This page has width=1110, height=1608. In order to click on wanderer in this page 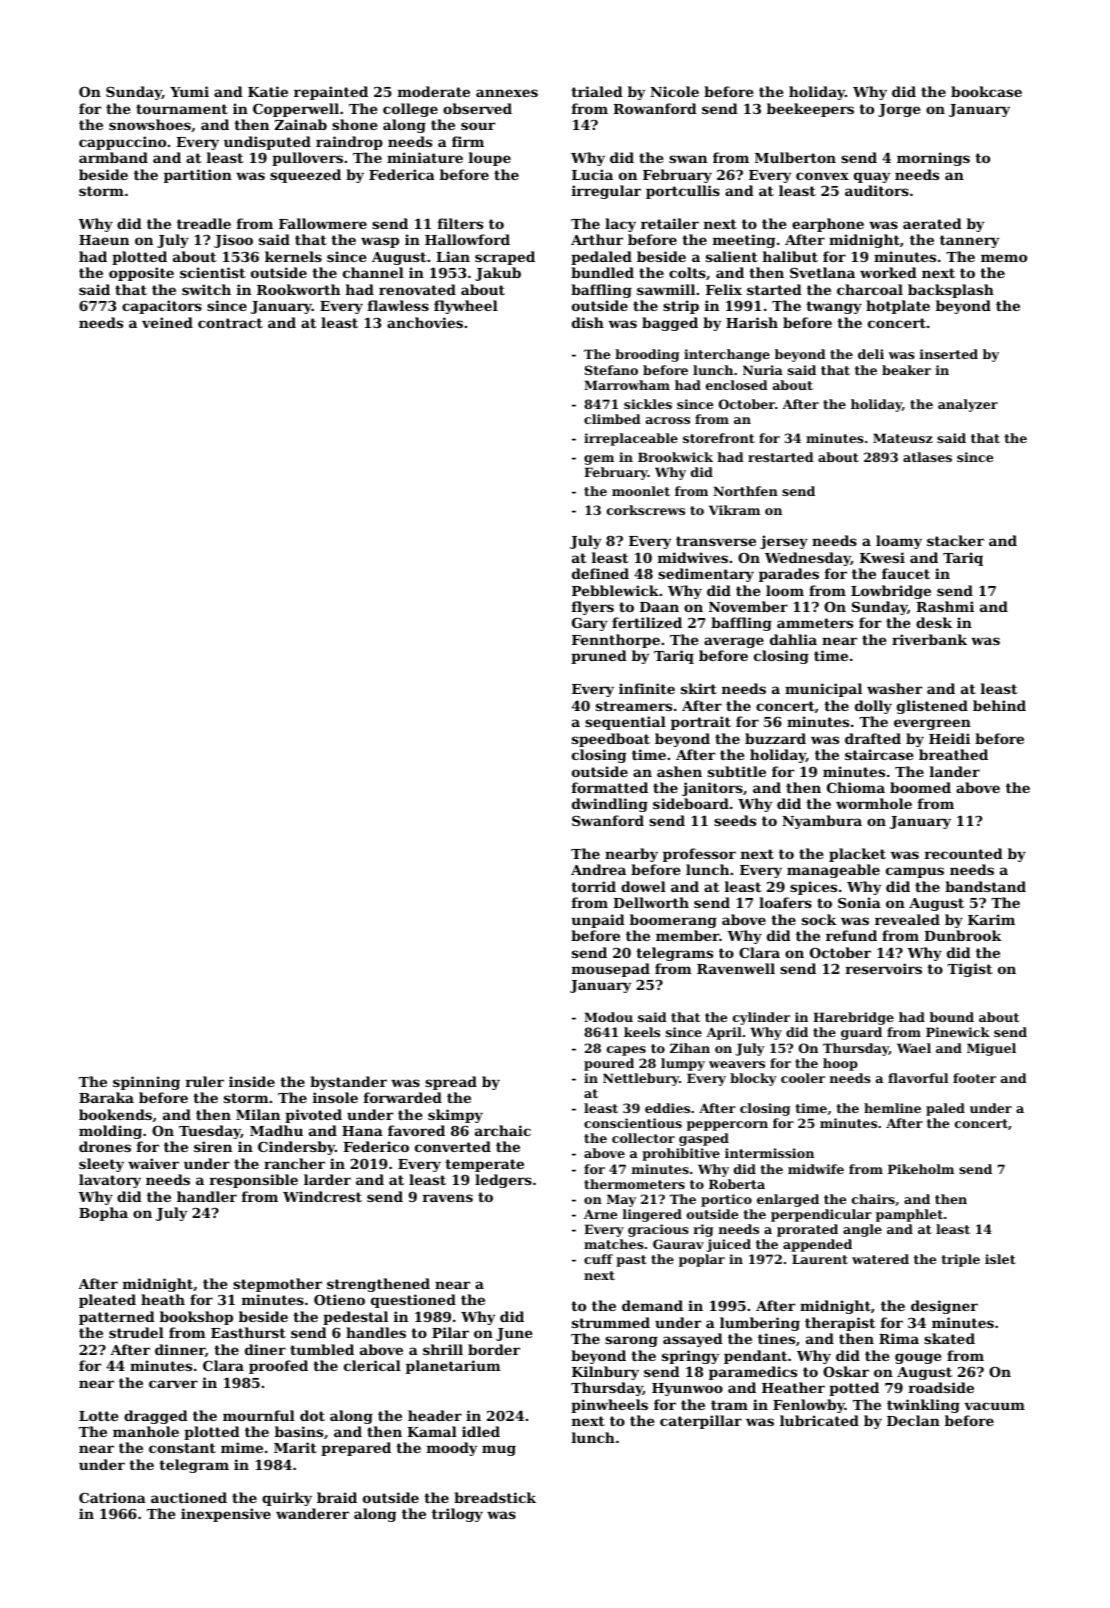, I will do `click(312, 1513)`.
